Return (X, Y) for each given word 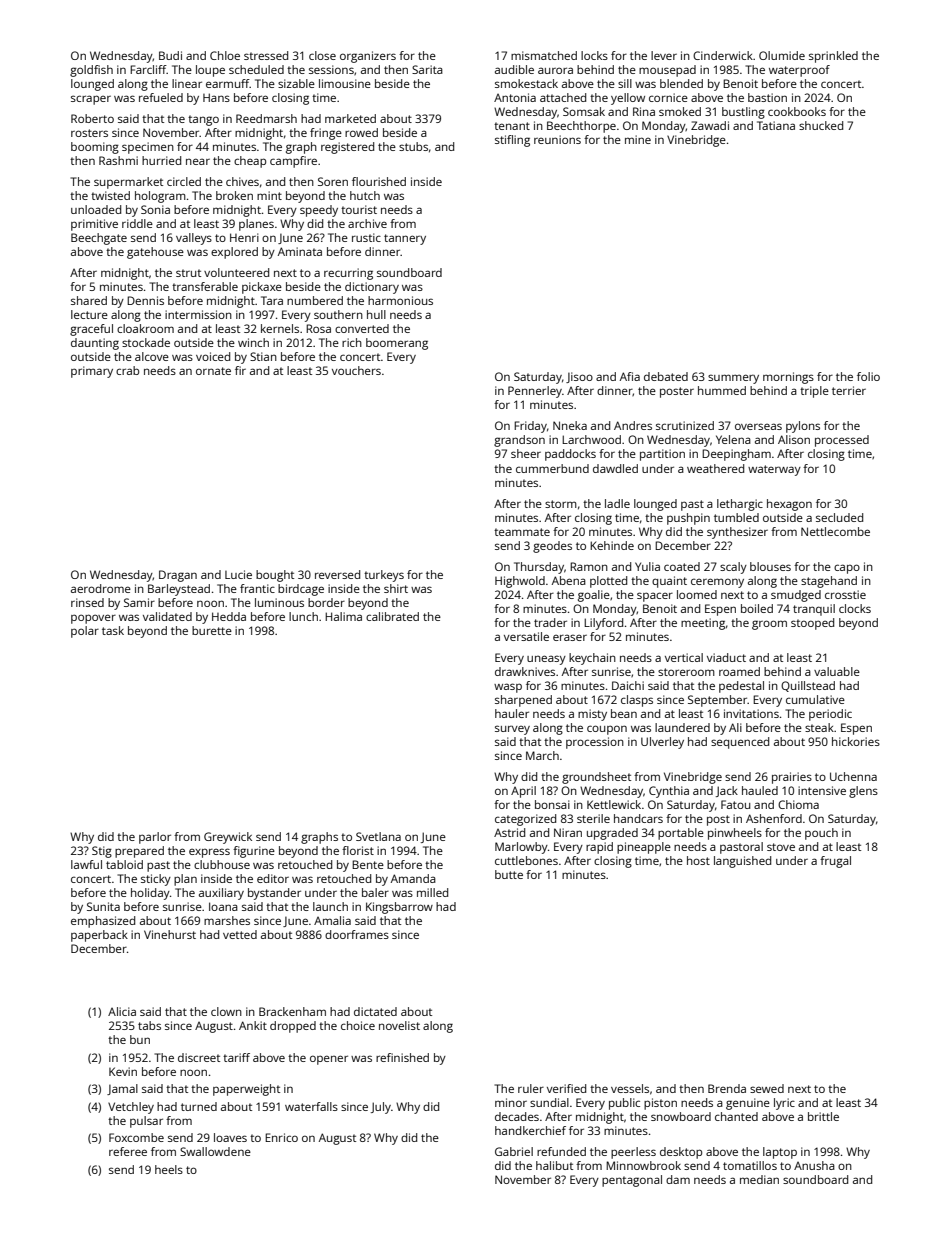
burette (212, 630)
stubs (413, 146)
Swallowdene (215, 1151)
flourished (379, 181)
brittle (823, 1116)
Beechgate (99, 239)
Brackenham (292, 1011)
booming (95, 148)
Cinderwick (723, 55)
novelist (399, 1025)
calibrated (392, 616)
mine (638, 139)
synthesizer (737, 533)
